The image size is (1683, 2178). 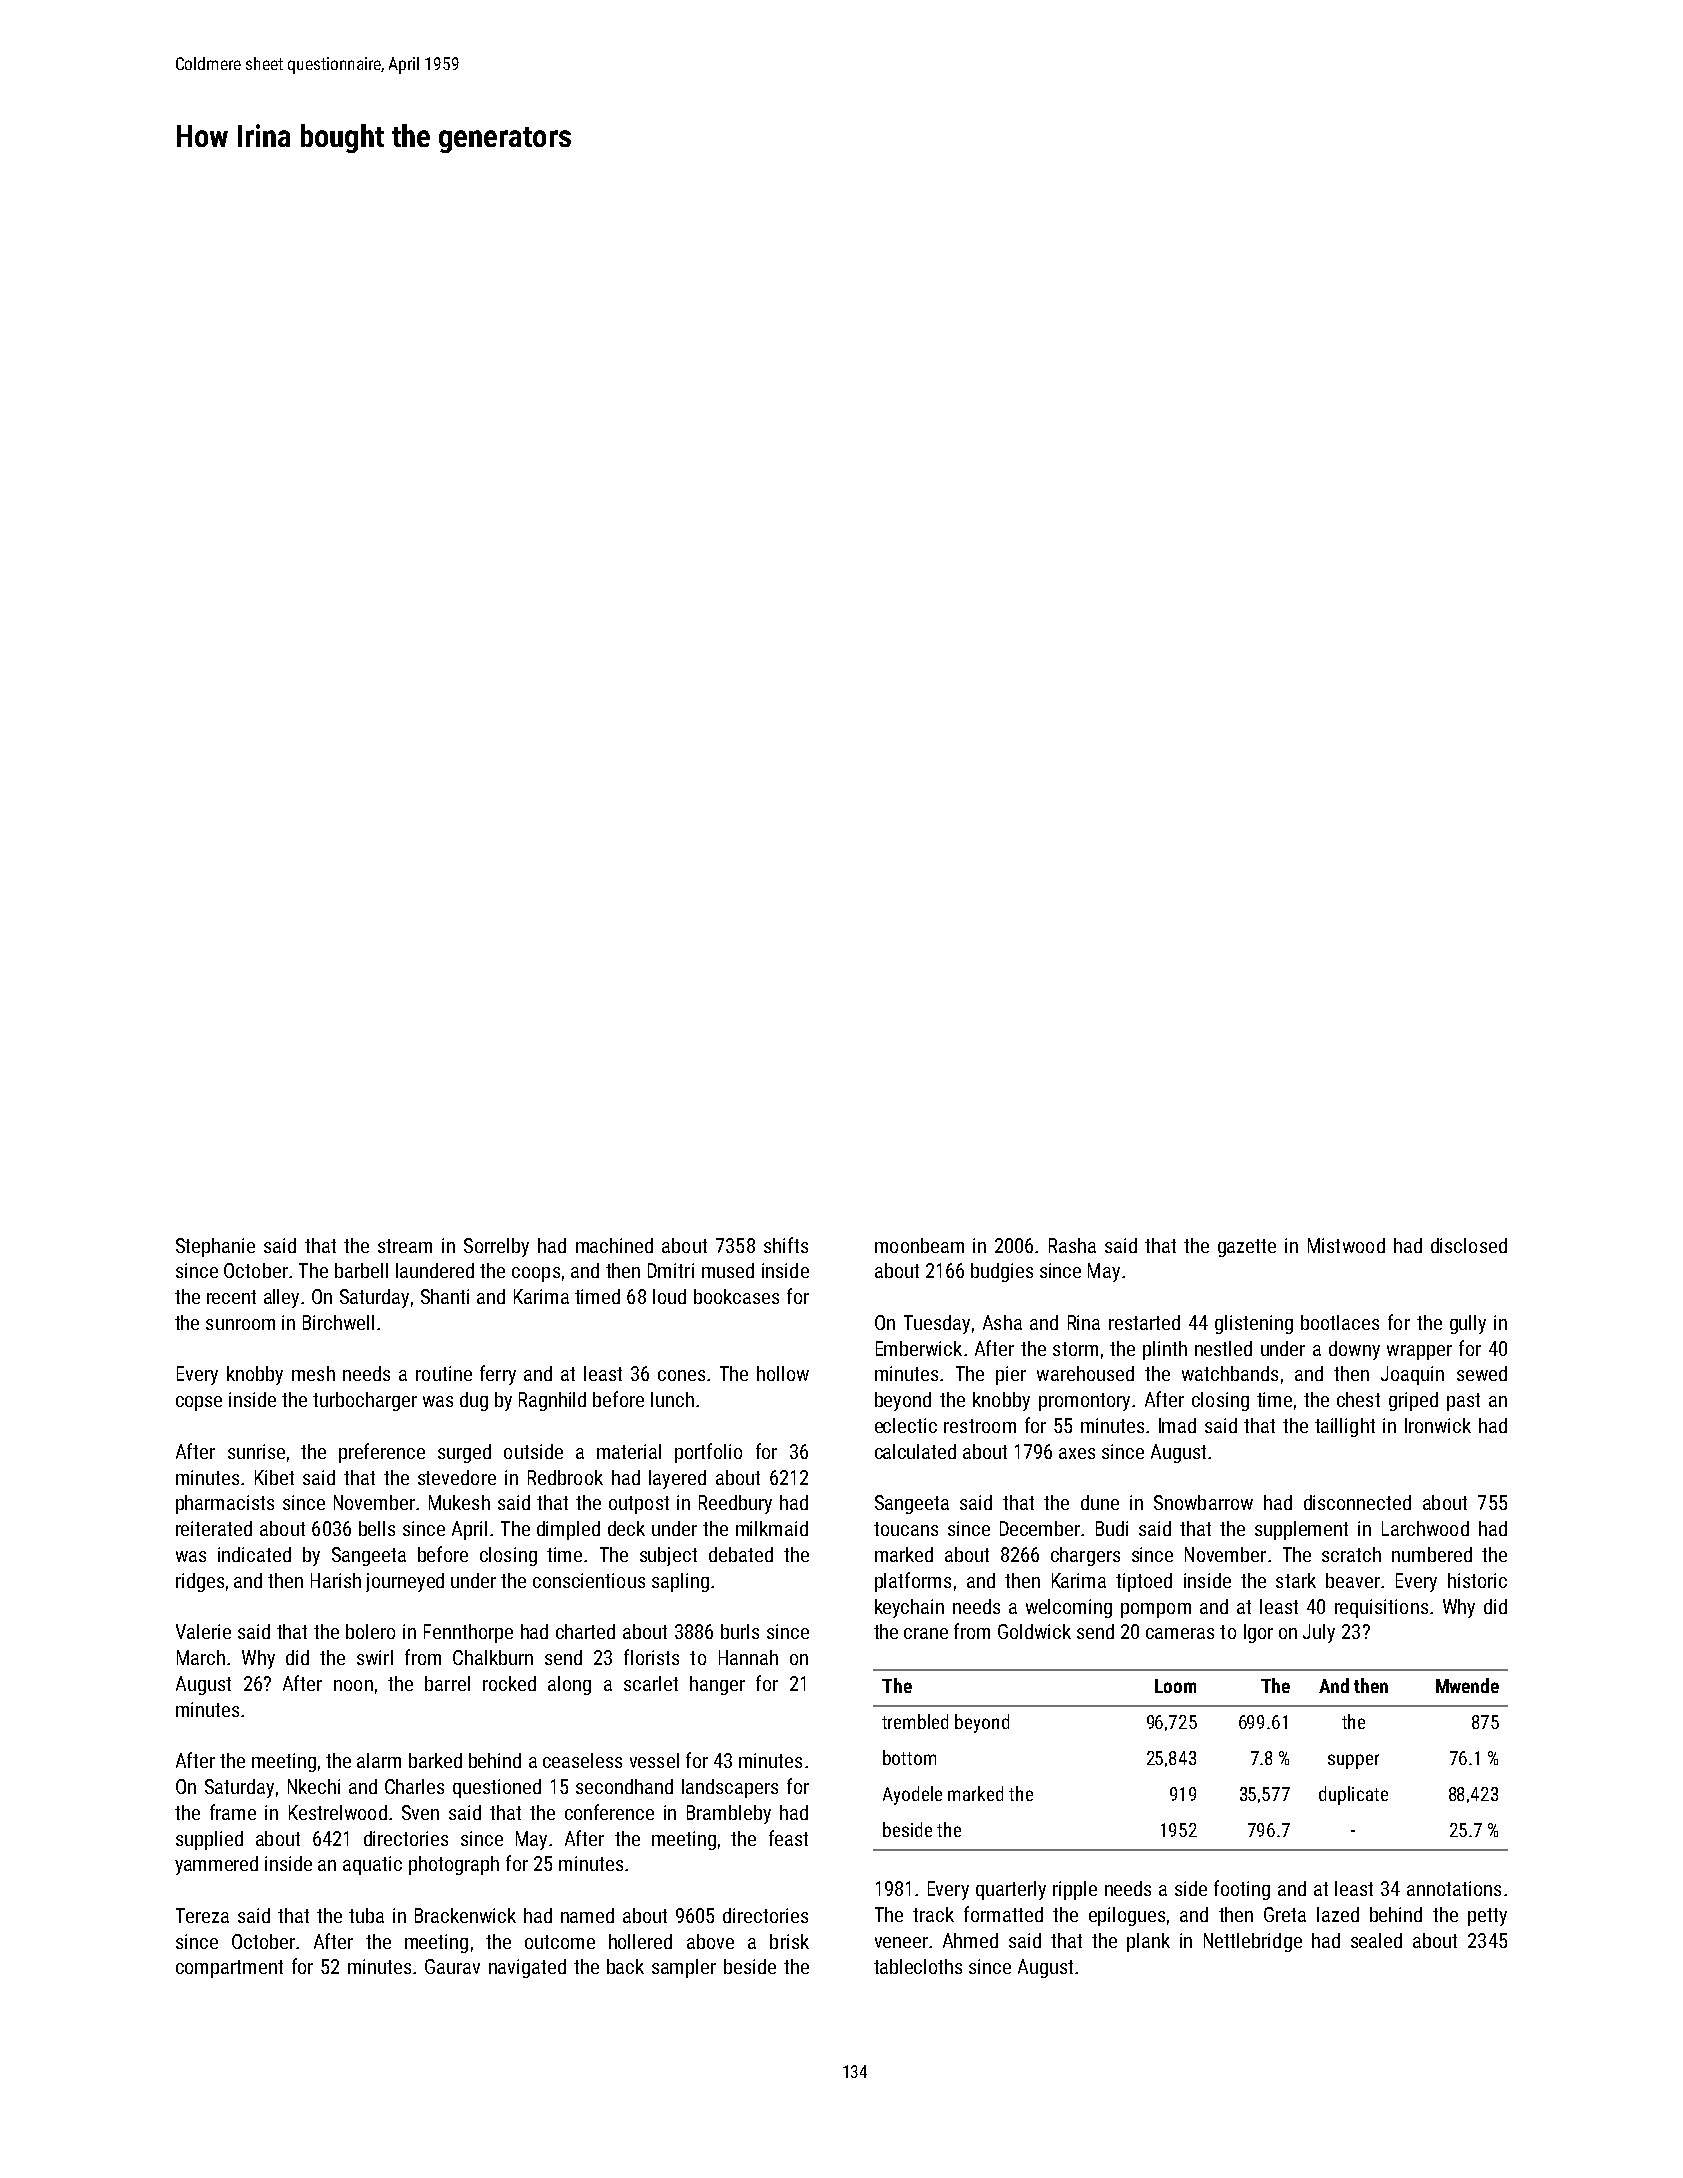 I want to click on eclectic, so click(x=906, y=1425).
